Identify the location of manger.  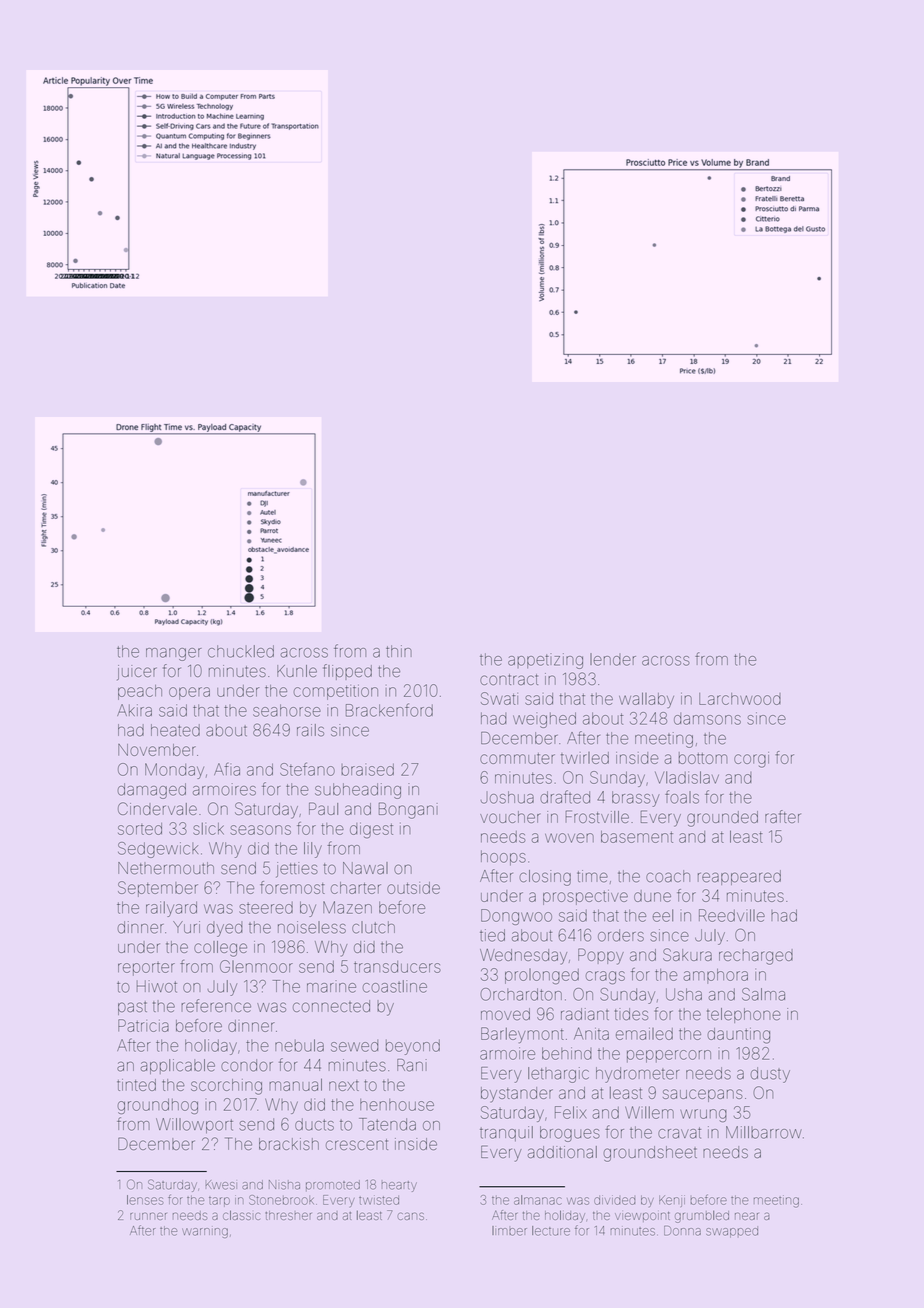
(174, 654).
